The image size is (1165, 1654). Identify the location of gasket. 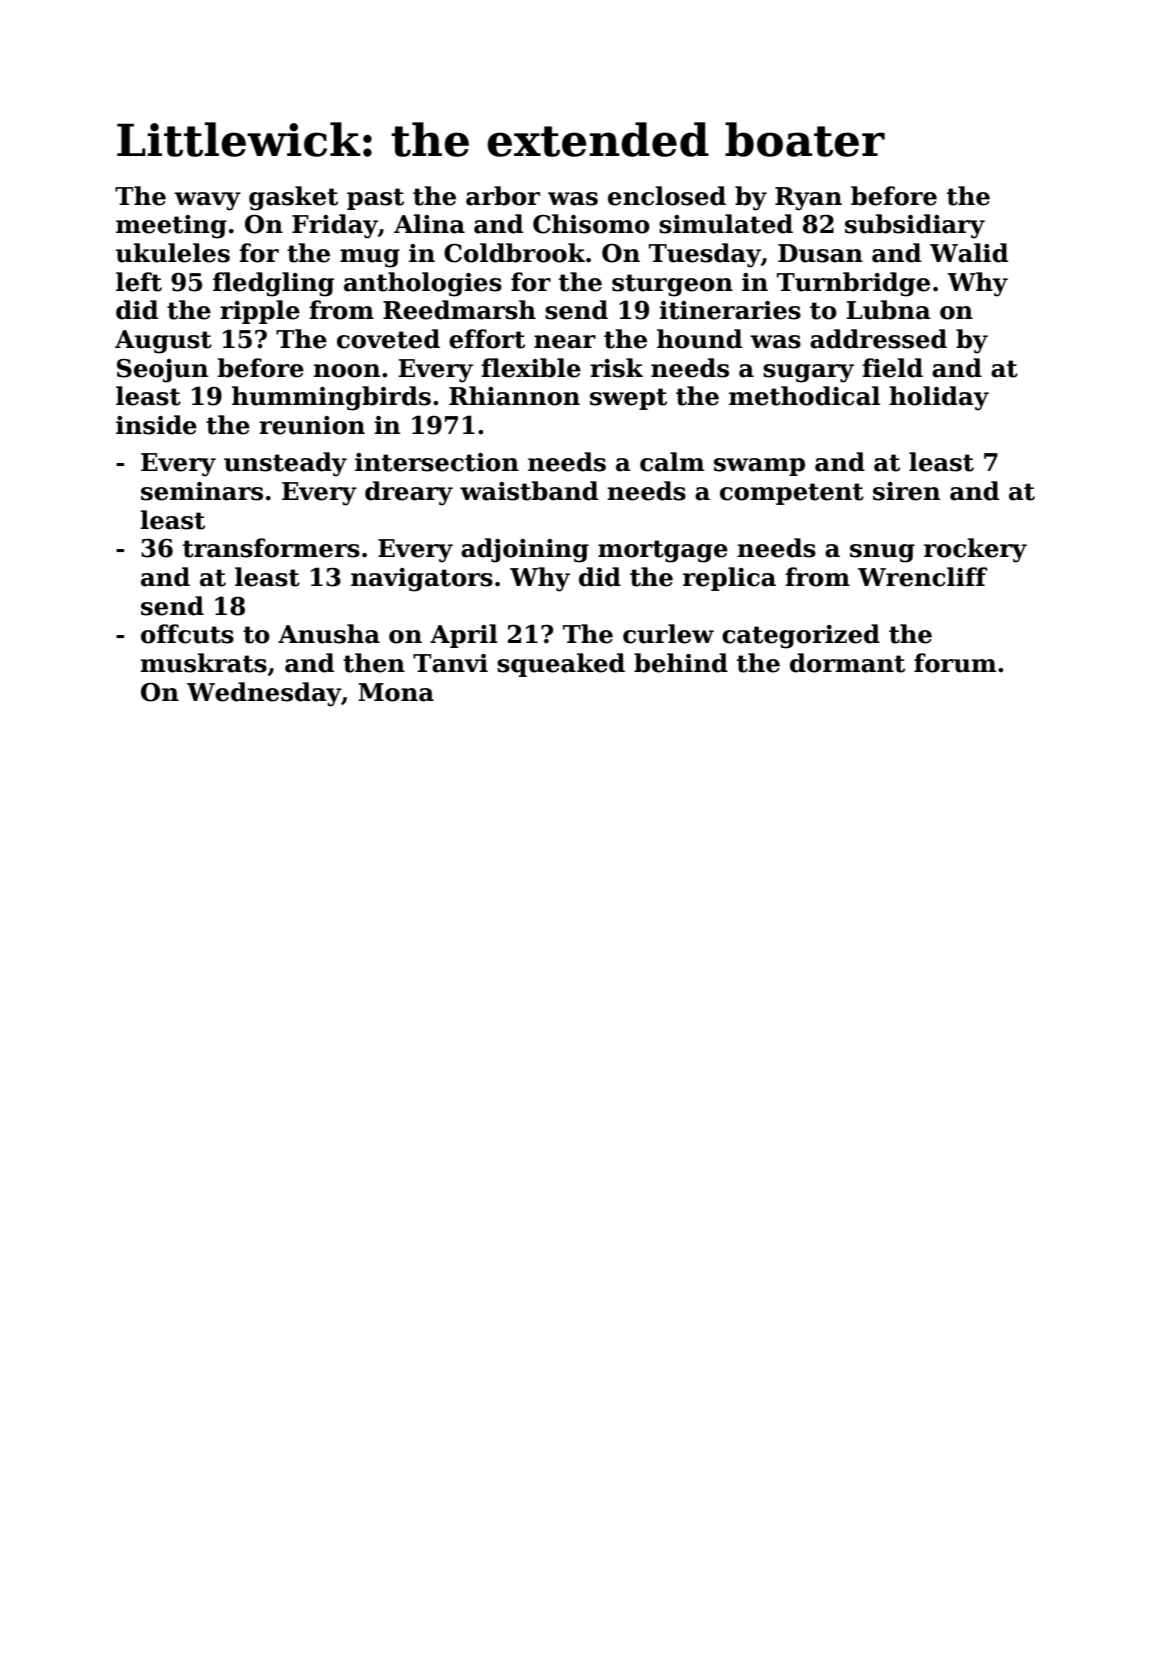
(293, 198).
